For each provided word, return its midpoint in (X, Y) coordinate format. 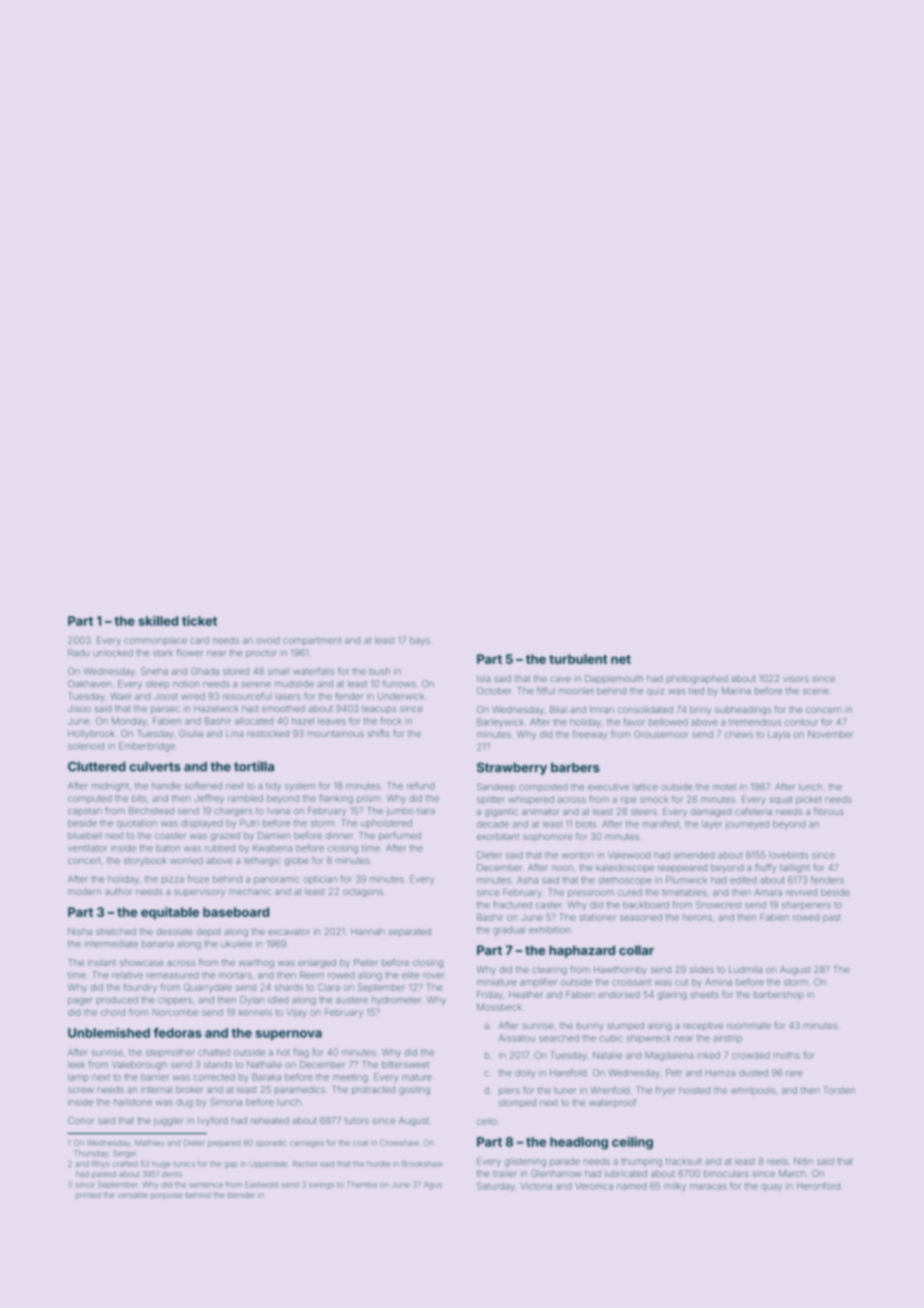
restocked (268, 733)
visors (796, 678)
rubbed (220, 848)
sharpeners (806, 905)
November (831, 734)
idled (278, 1000)
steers (644, 812)
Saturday (496, 1187)
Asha (527, 880)
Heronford (818, 1186)
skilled (158, 621)
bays (420, 641)
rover (434, 976)
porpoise (167, 1196)
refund (420, 786)
